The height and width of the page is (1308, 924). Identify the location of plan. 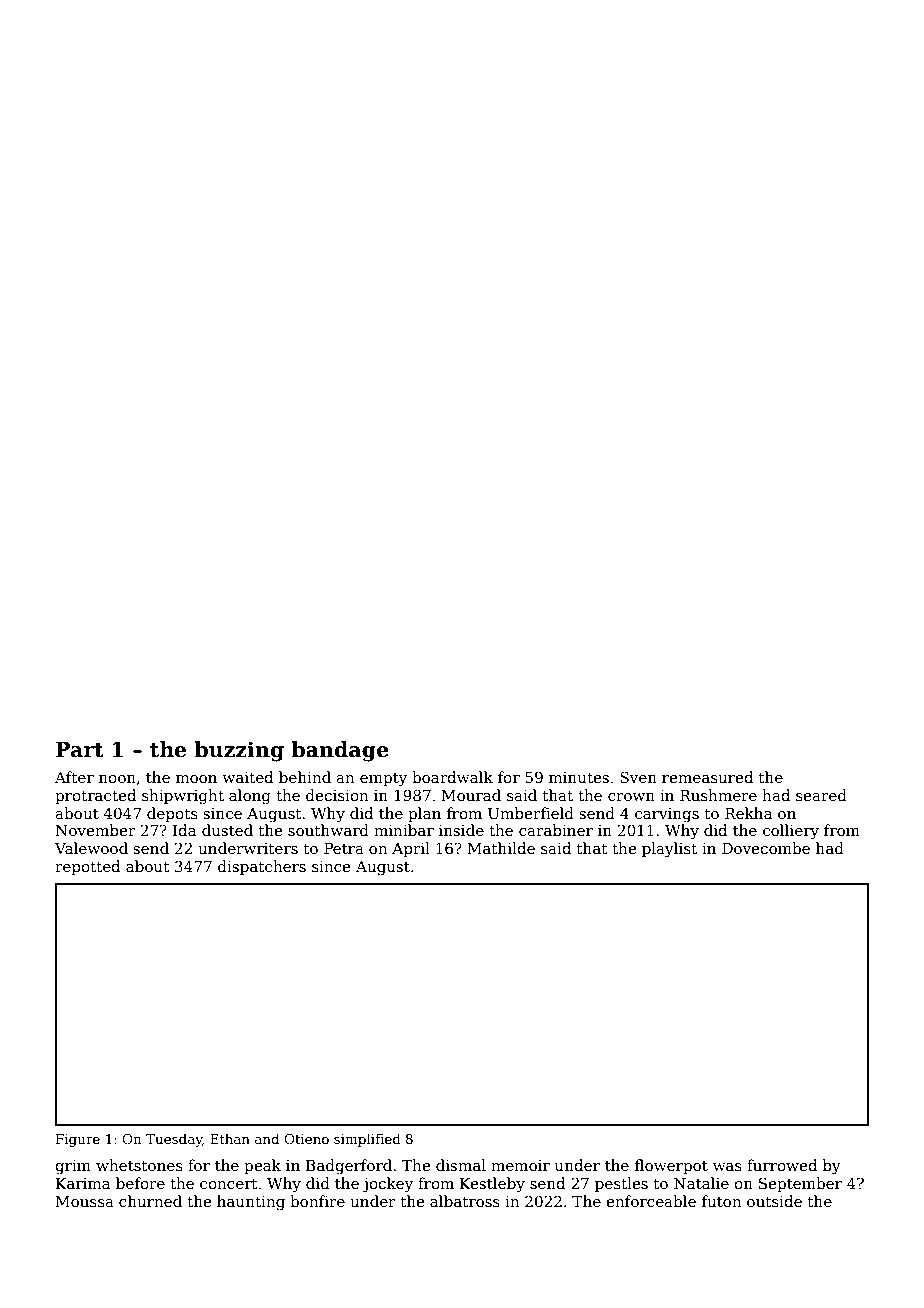
(424, 814).
